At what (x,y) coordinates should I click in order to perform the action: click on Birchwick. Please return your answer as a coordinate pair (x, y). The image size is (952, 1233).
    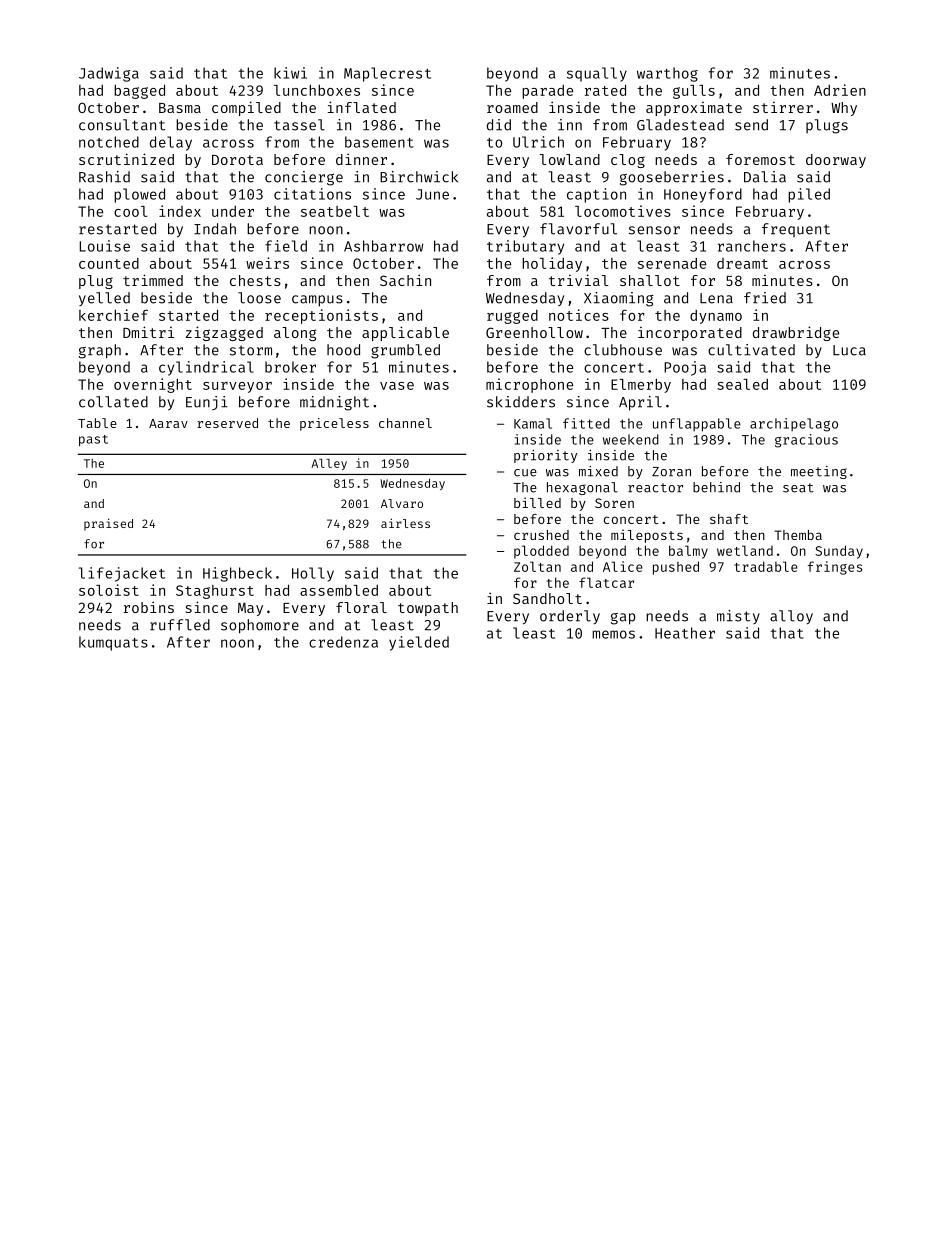
    Looking at the image, I should click on (419, 177).
